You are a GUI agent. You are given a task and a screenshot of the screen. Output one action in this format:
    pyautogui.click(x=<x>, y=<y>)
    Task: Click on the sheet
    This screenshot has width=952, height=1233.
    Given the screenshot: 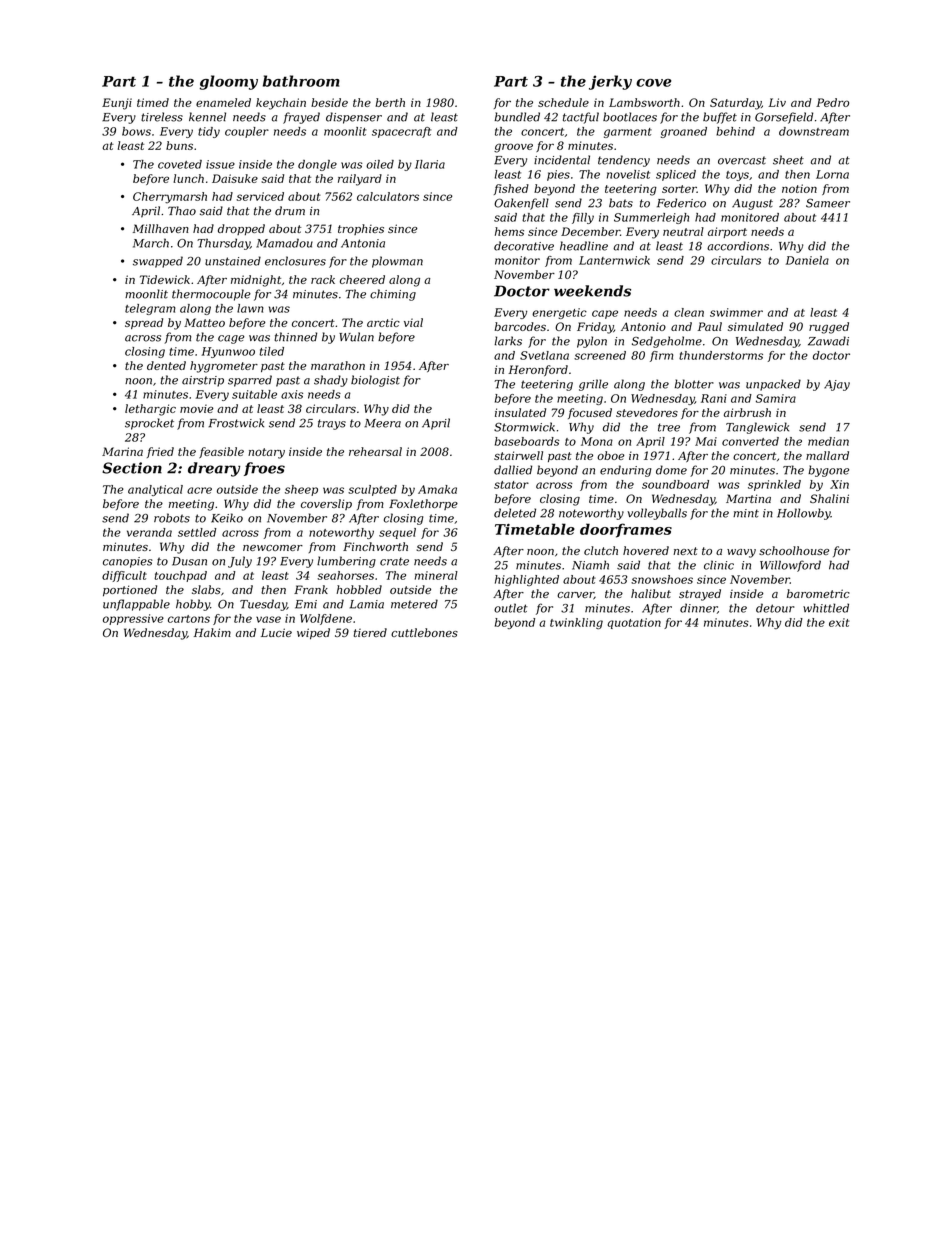 What is the action you would take?
    pyautogui.click(x=788, y=160)
